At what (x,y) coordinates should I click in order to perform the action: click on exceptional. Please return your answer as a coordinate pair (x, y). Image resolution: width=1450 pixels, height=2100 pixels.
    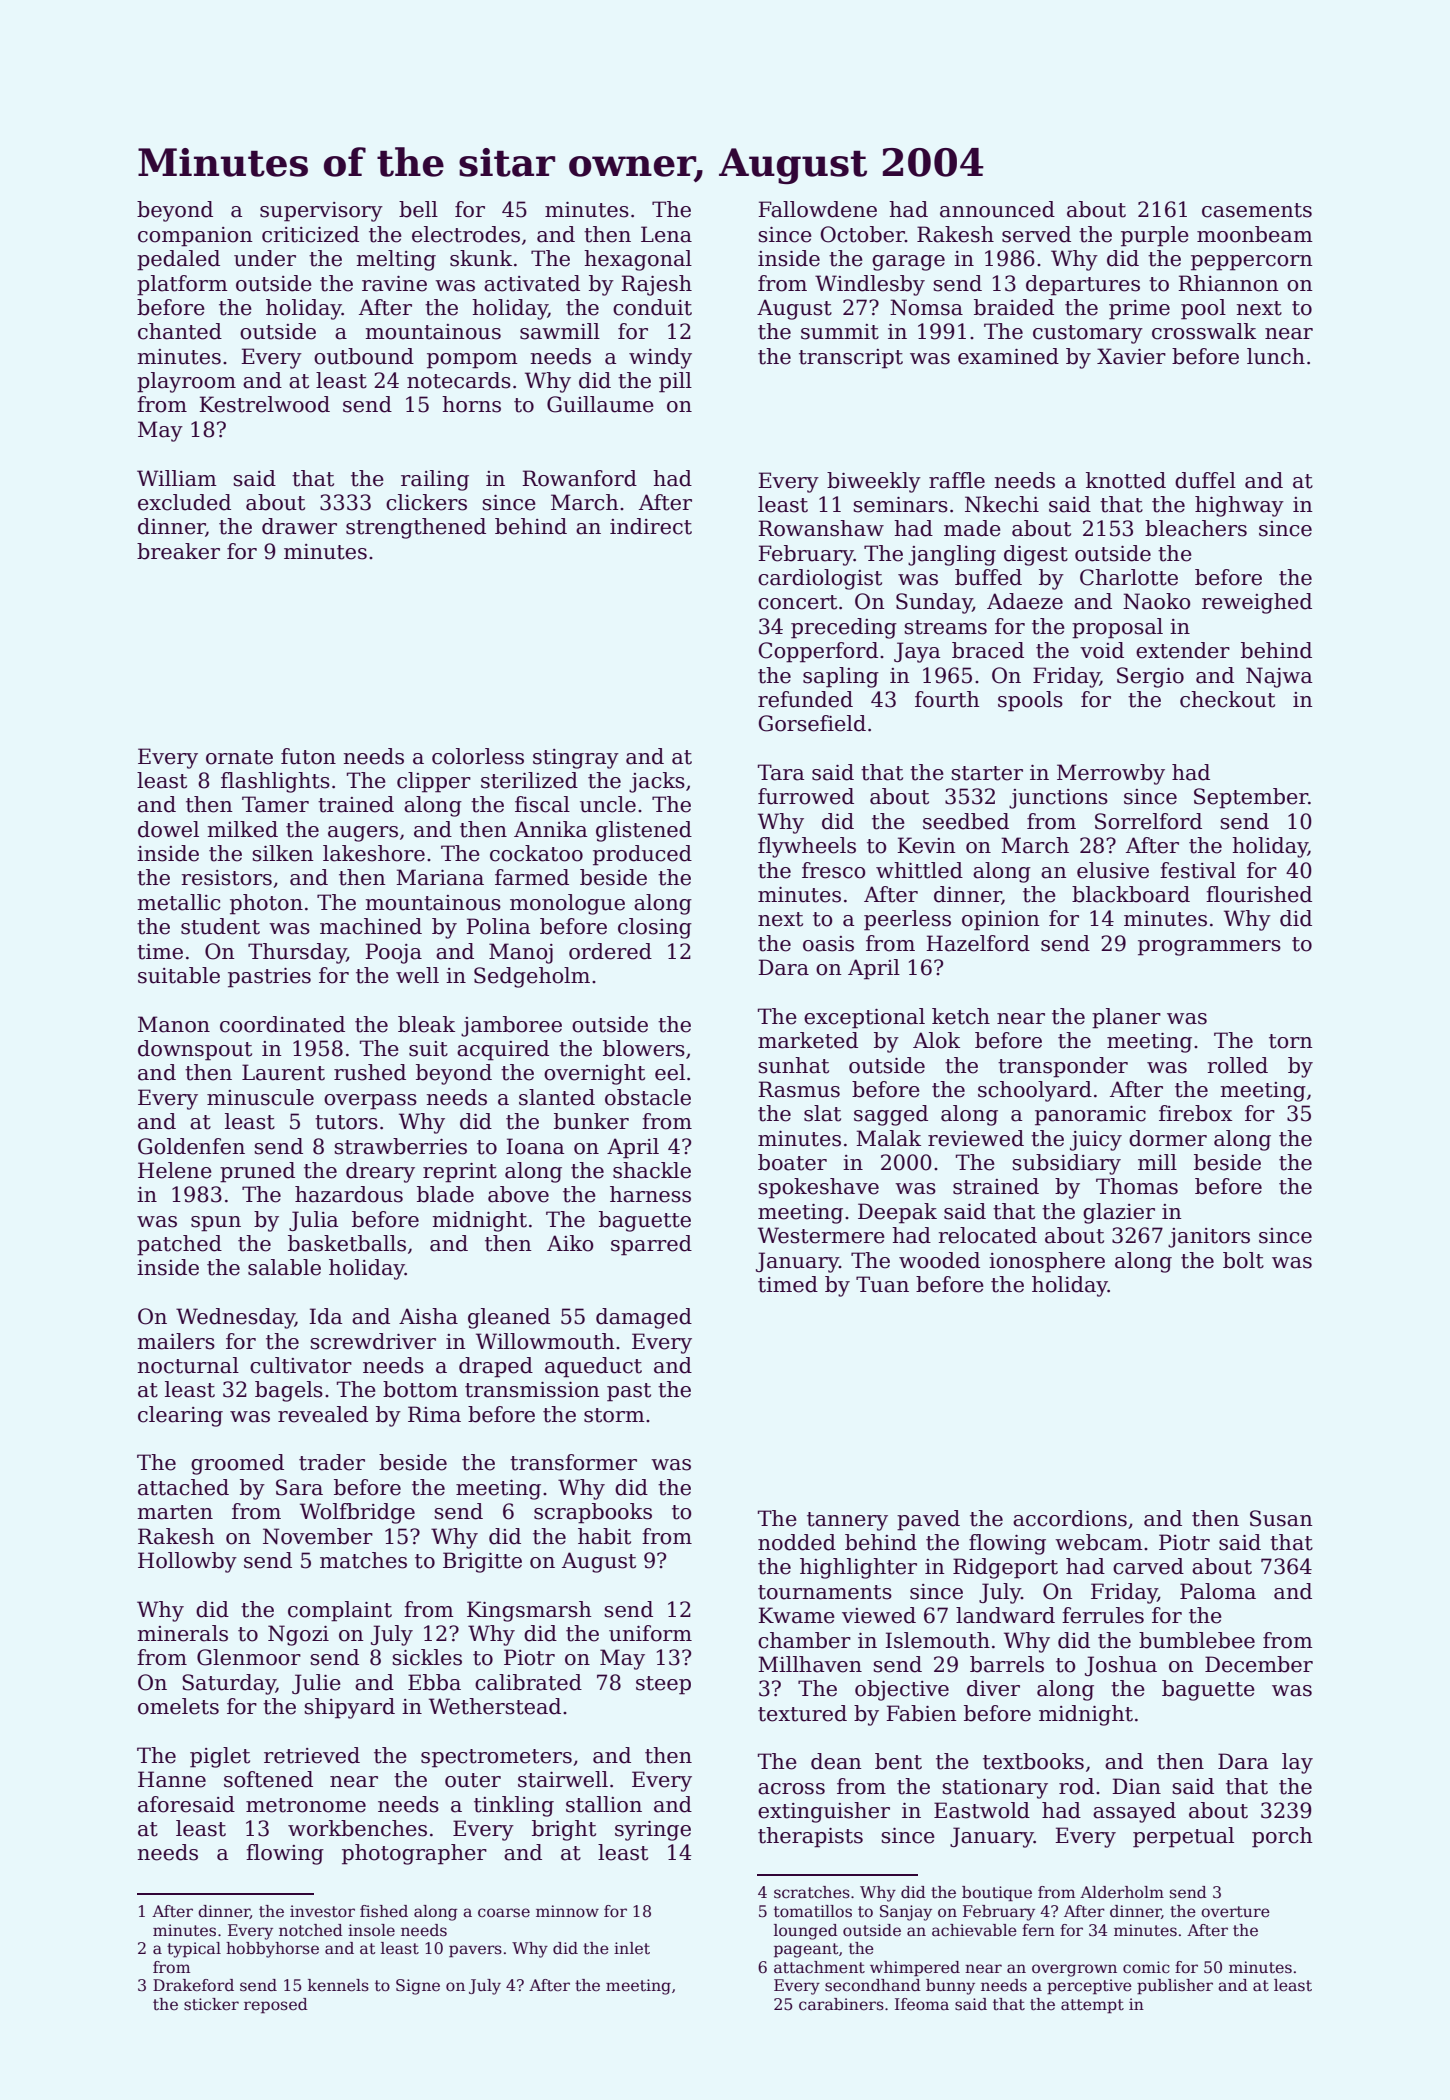
    Looking at the image, I should click on (864, 1018).
